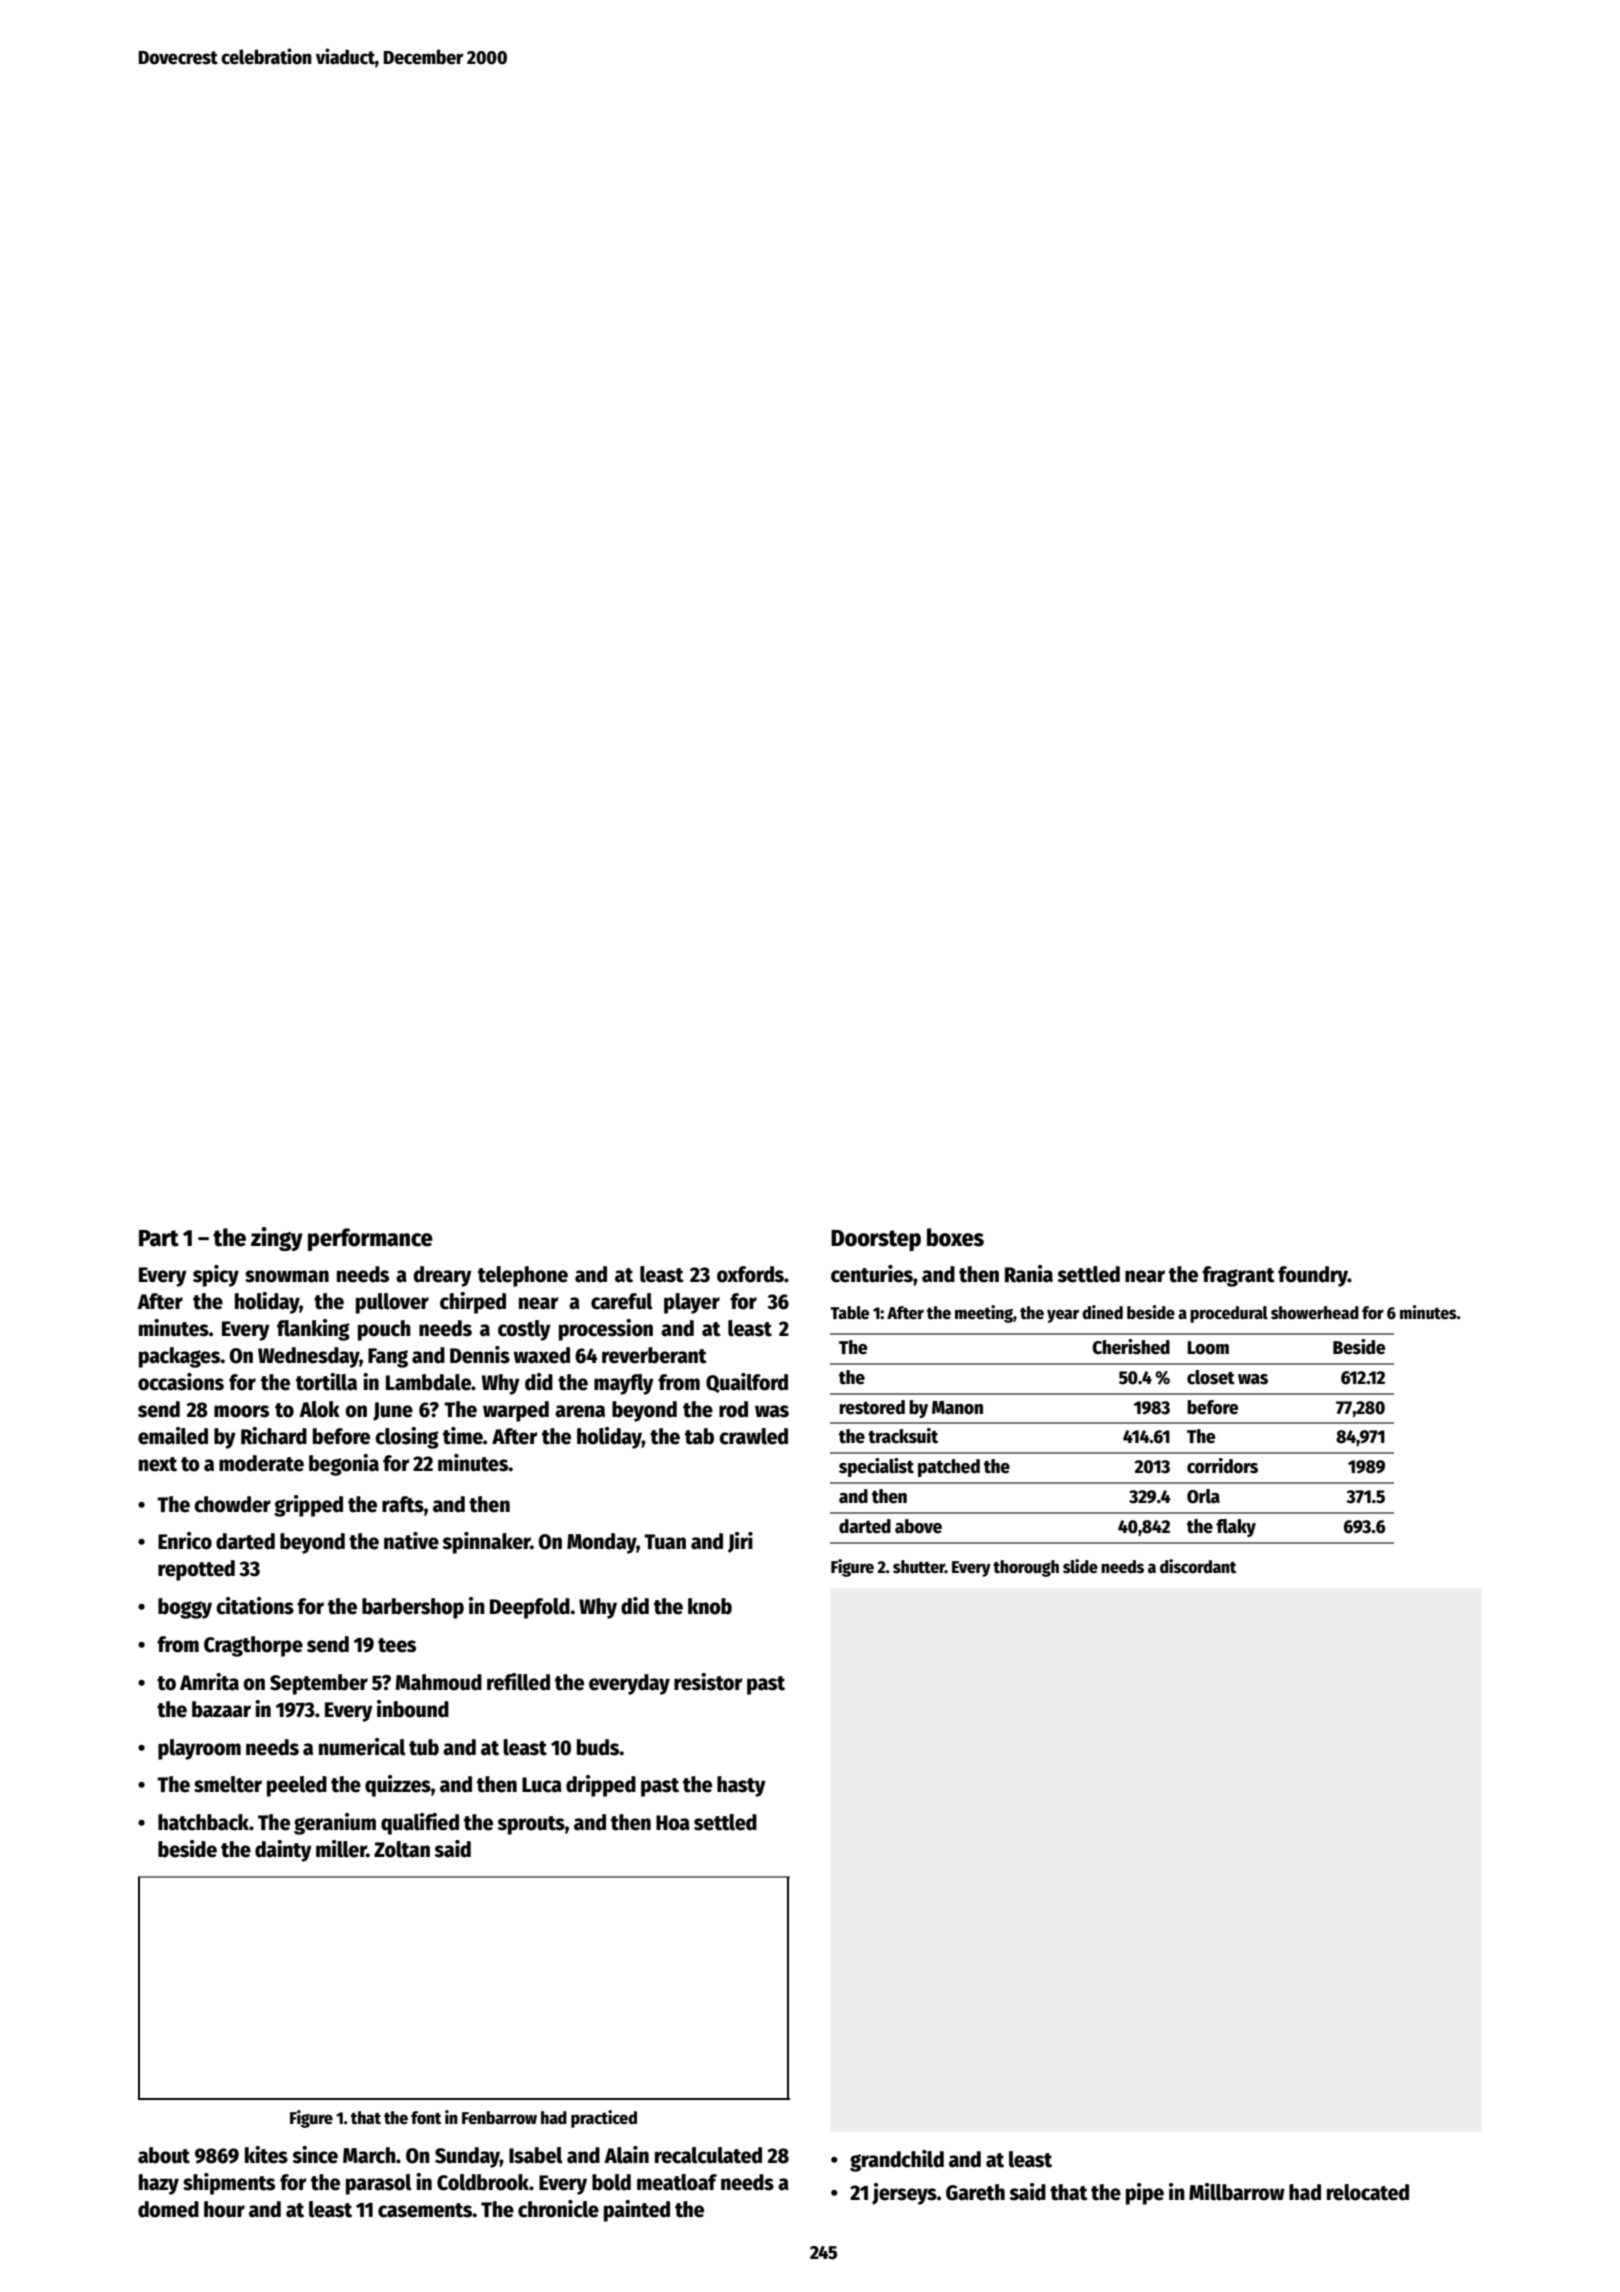 This document has height=2292, width=1620. What do you see at coordinates (1198, 1566) in the document?
I see `discordant` at bounding box center [1198, 1566].
